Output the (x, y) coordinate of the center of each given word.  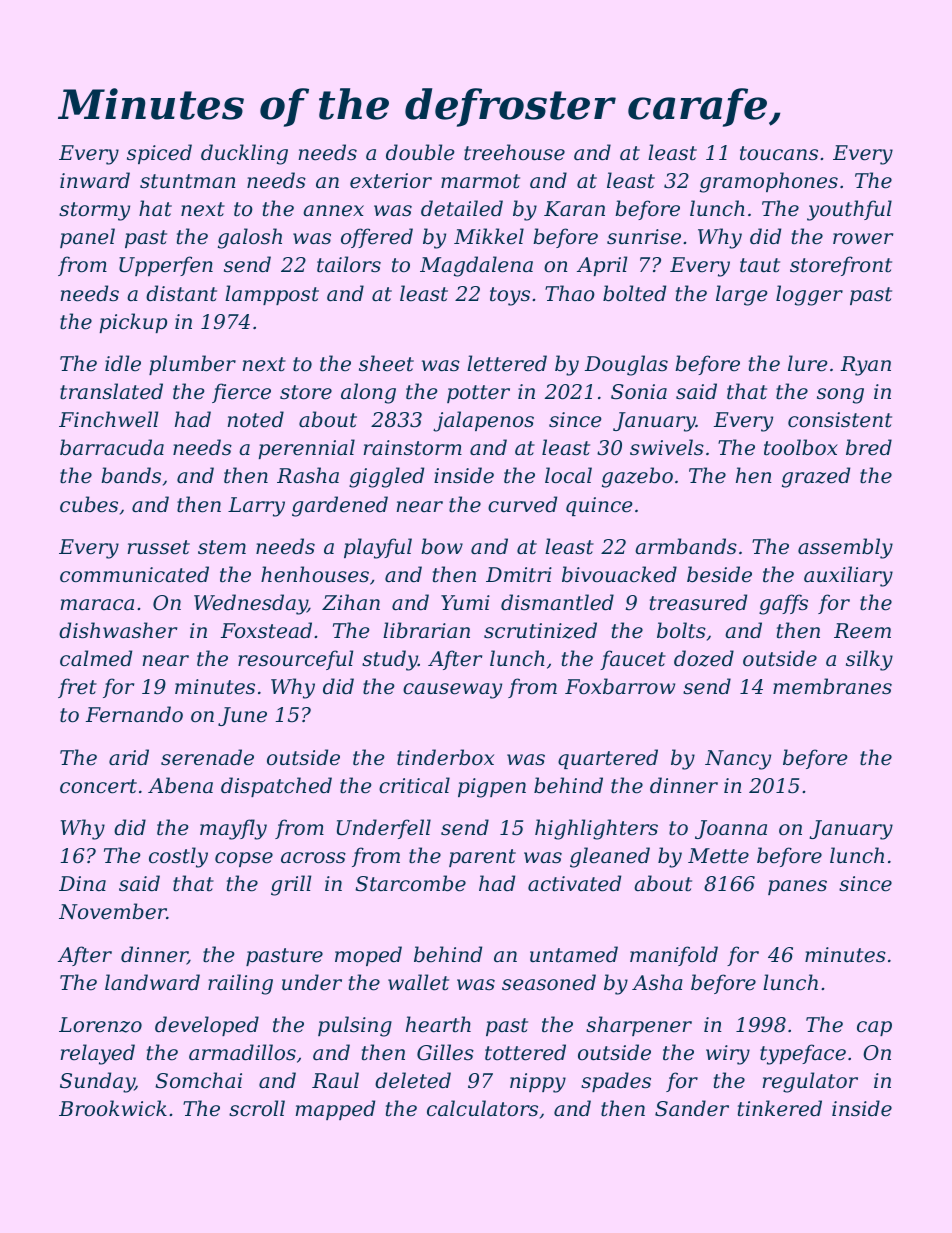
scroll (257, 1108)
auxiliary (848, 576)
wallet (418, 982)
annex (333, 211)
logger (809, 295)
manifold (674, 956)
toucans (779, 153)
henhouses (315, 574)
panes (797, 887)
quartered (608, 759)
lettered (507, 363)
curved (522, 504)
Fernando (134, 714)
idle (123, 363)
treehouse (514, 152)
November (113, 911)
